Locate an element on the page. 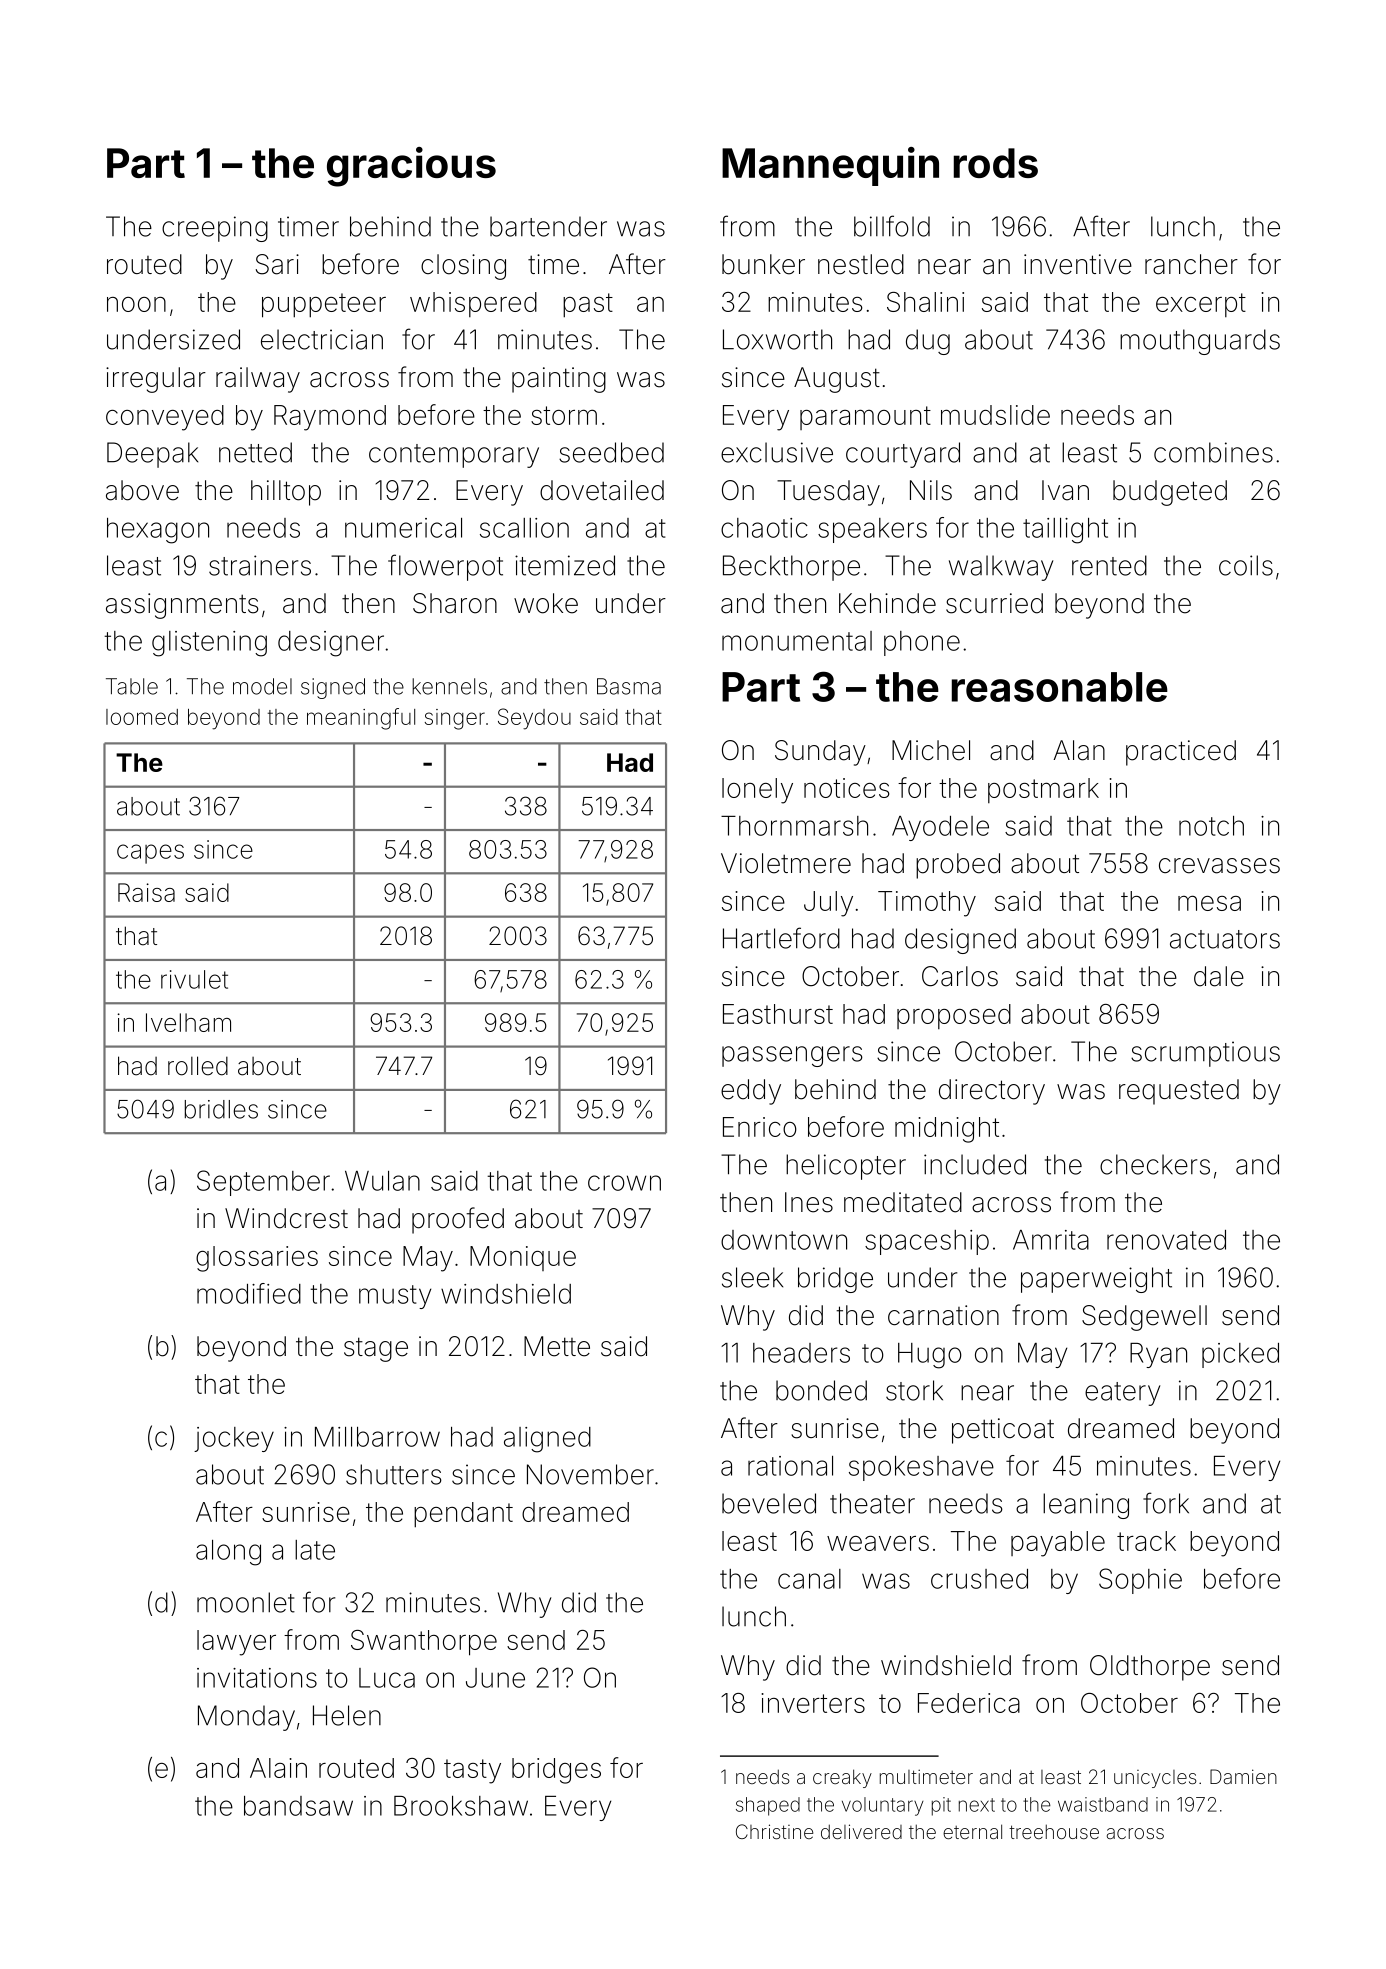 Image resolution: width=1386 pixels, height=1969 pixels. Carlos is located at coordinates (960, 976).
